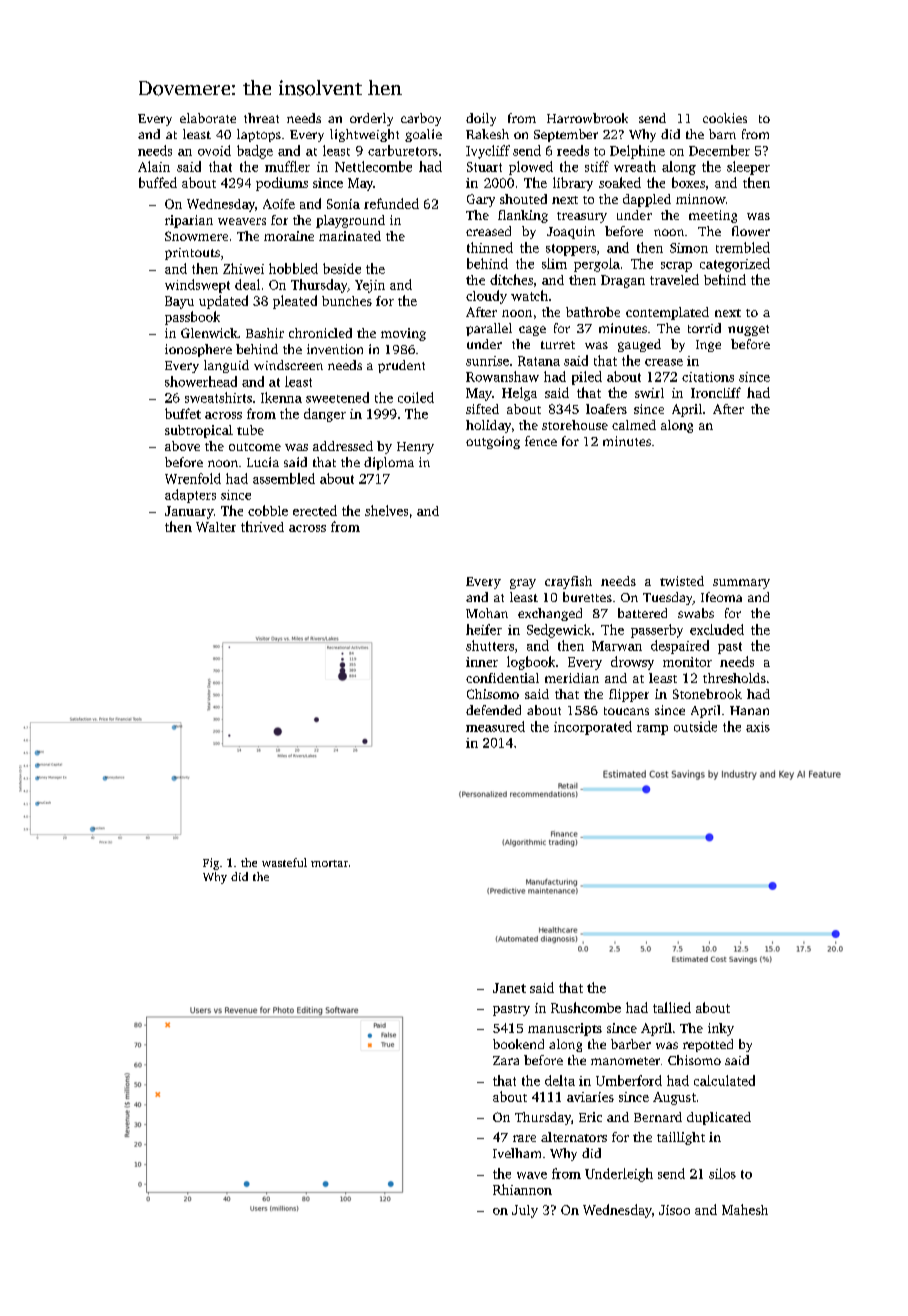  I want to click on thinned, so click(490, 247).
